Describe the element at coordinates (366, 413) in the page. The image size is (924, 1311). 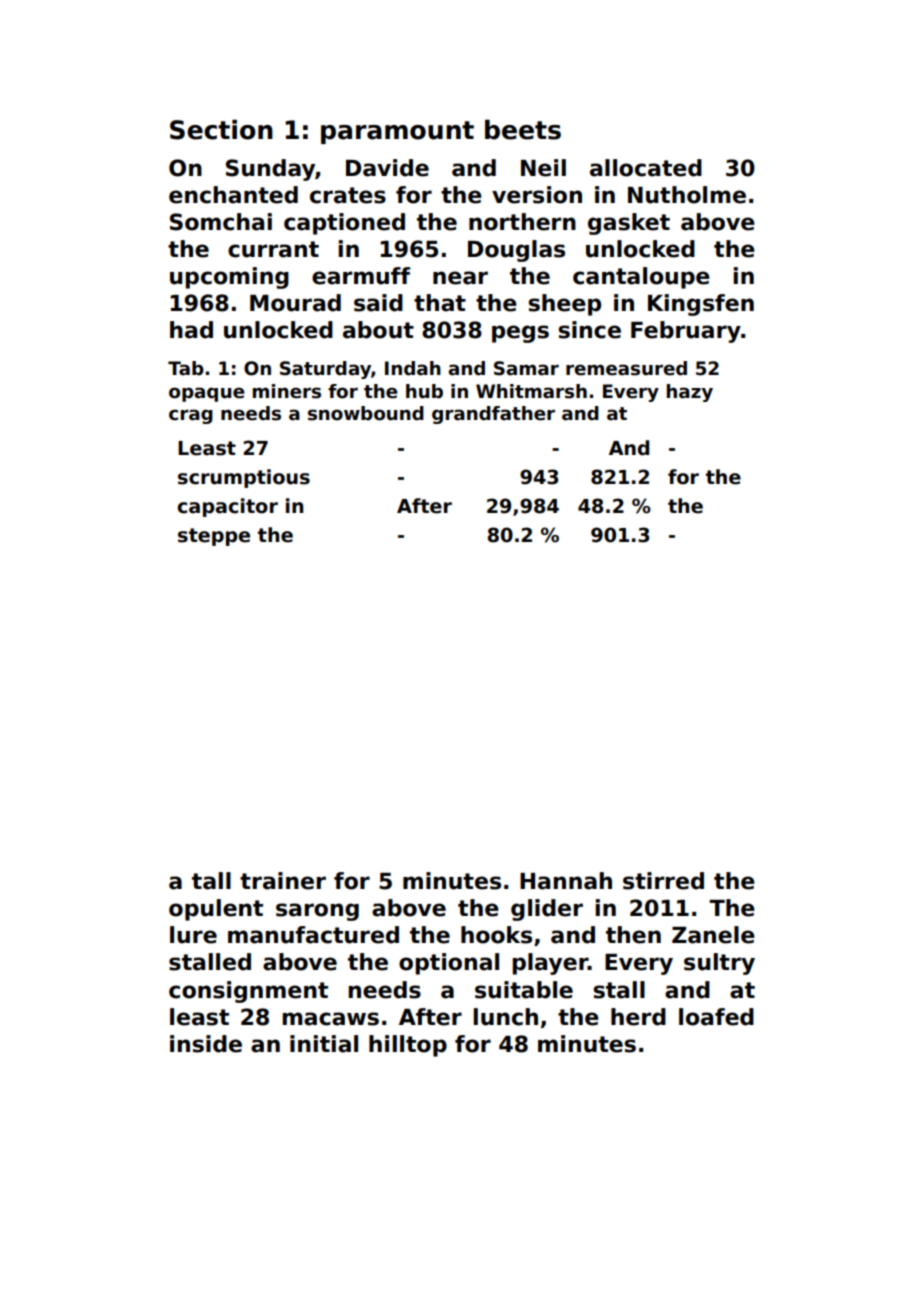
I see `snowbound` at that location.
